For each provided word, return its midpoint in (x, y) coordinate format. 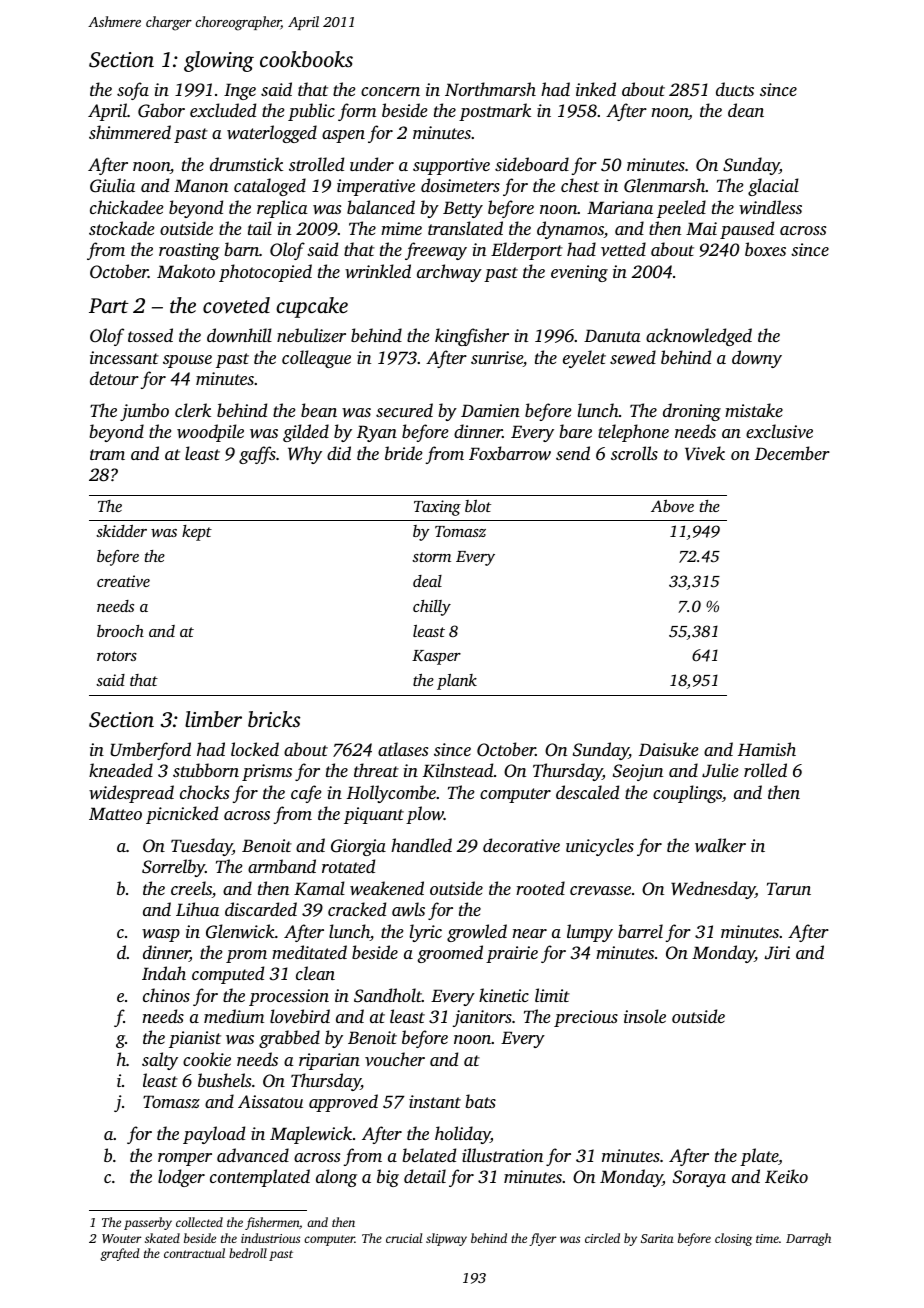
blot (478, 506)
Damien (490, 410)
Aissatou (270, 1101)
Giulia (112, 185)
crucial (404, 1238)
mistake (754, 410)
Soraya (699, 1178)
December (792, 453)
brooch (120, 631)
